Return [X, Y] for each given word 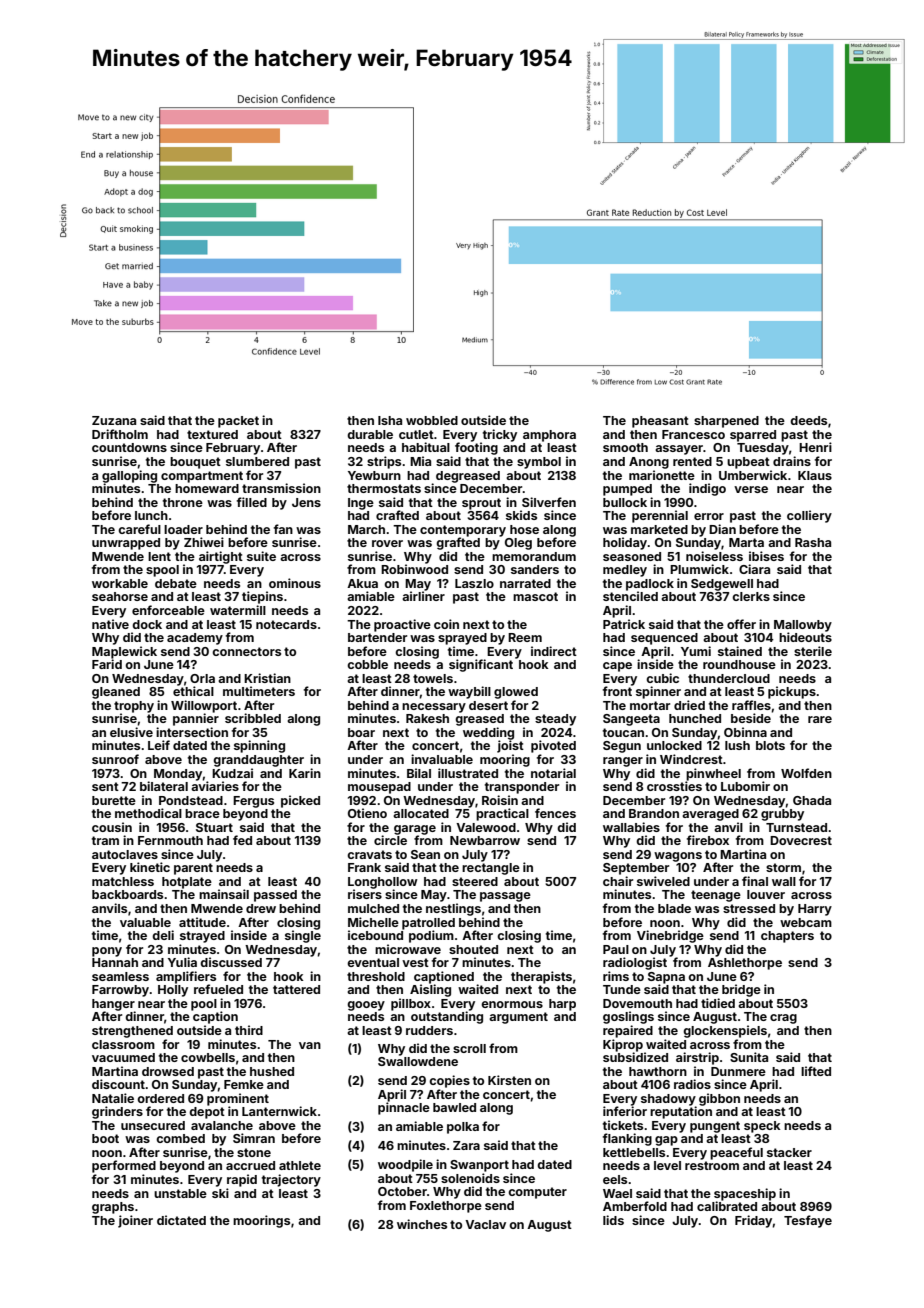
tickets [623, 1125]
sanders [535, 569]
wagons [678, 857]
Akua [362, 583]
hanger [113, 1005]
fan [283, 529]
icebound [375, 935]
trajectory [291, 1180]
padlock [650, 585]
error [709, 516]
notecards [286, 624]
